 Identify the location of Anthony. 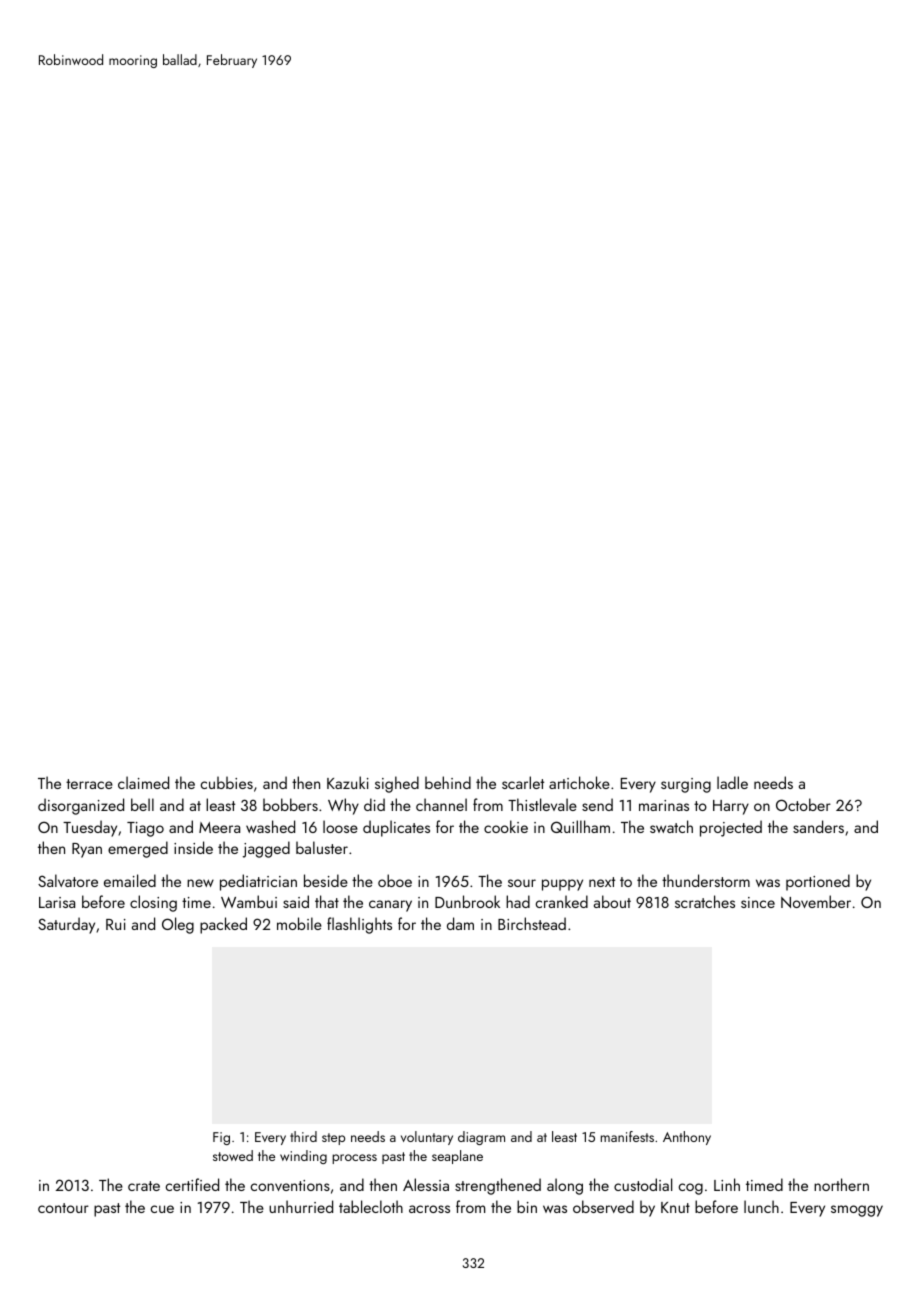
(687, 1138).
